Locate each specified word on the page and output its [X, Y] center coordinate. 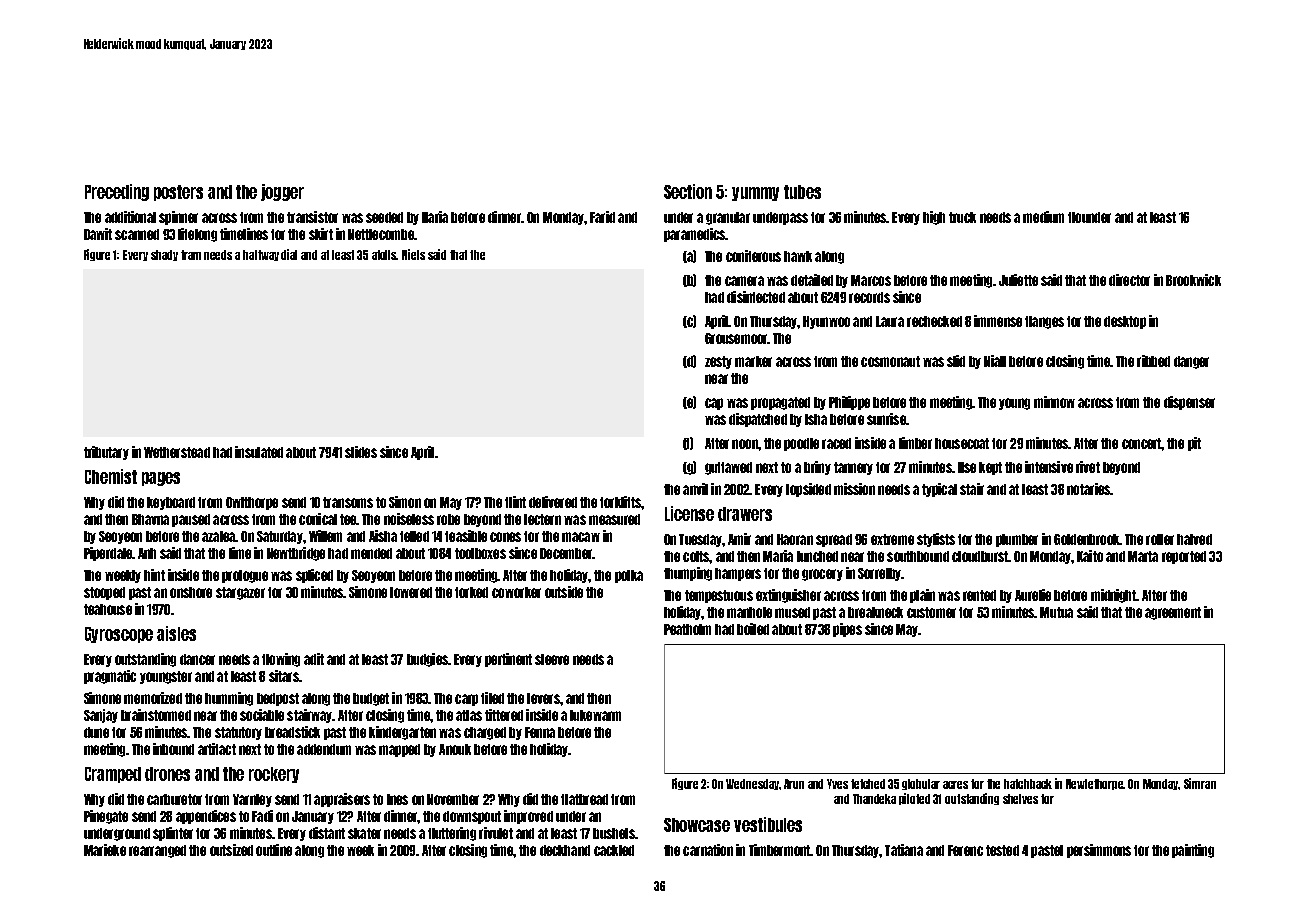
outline [274, 850]
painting [1193, 851]
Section [688, 191]
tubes [802, 192]
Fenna [540, 732]
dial [289, 254]
